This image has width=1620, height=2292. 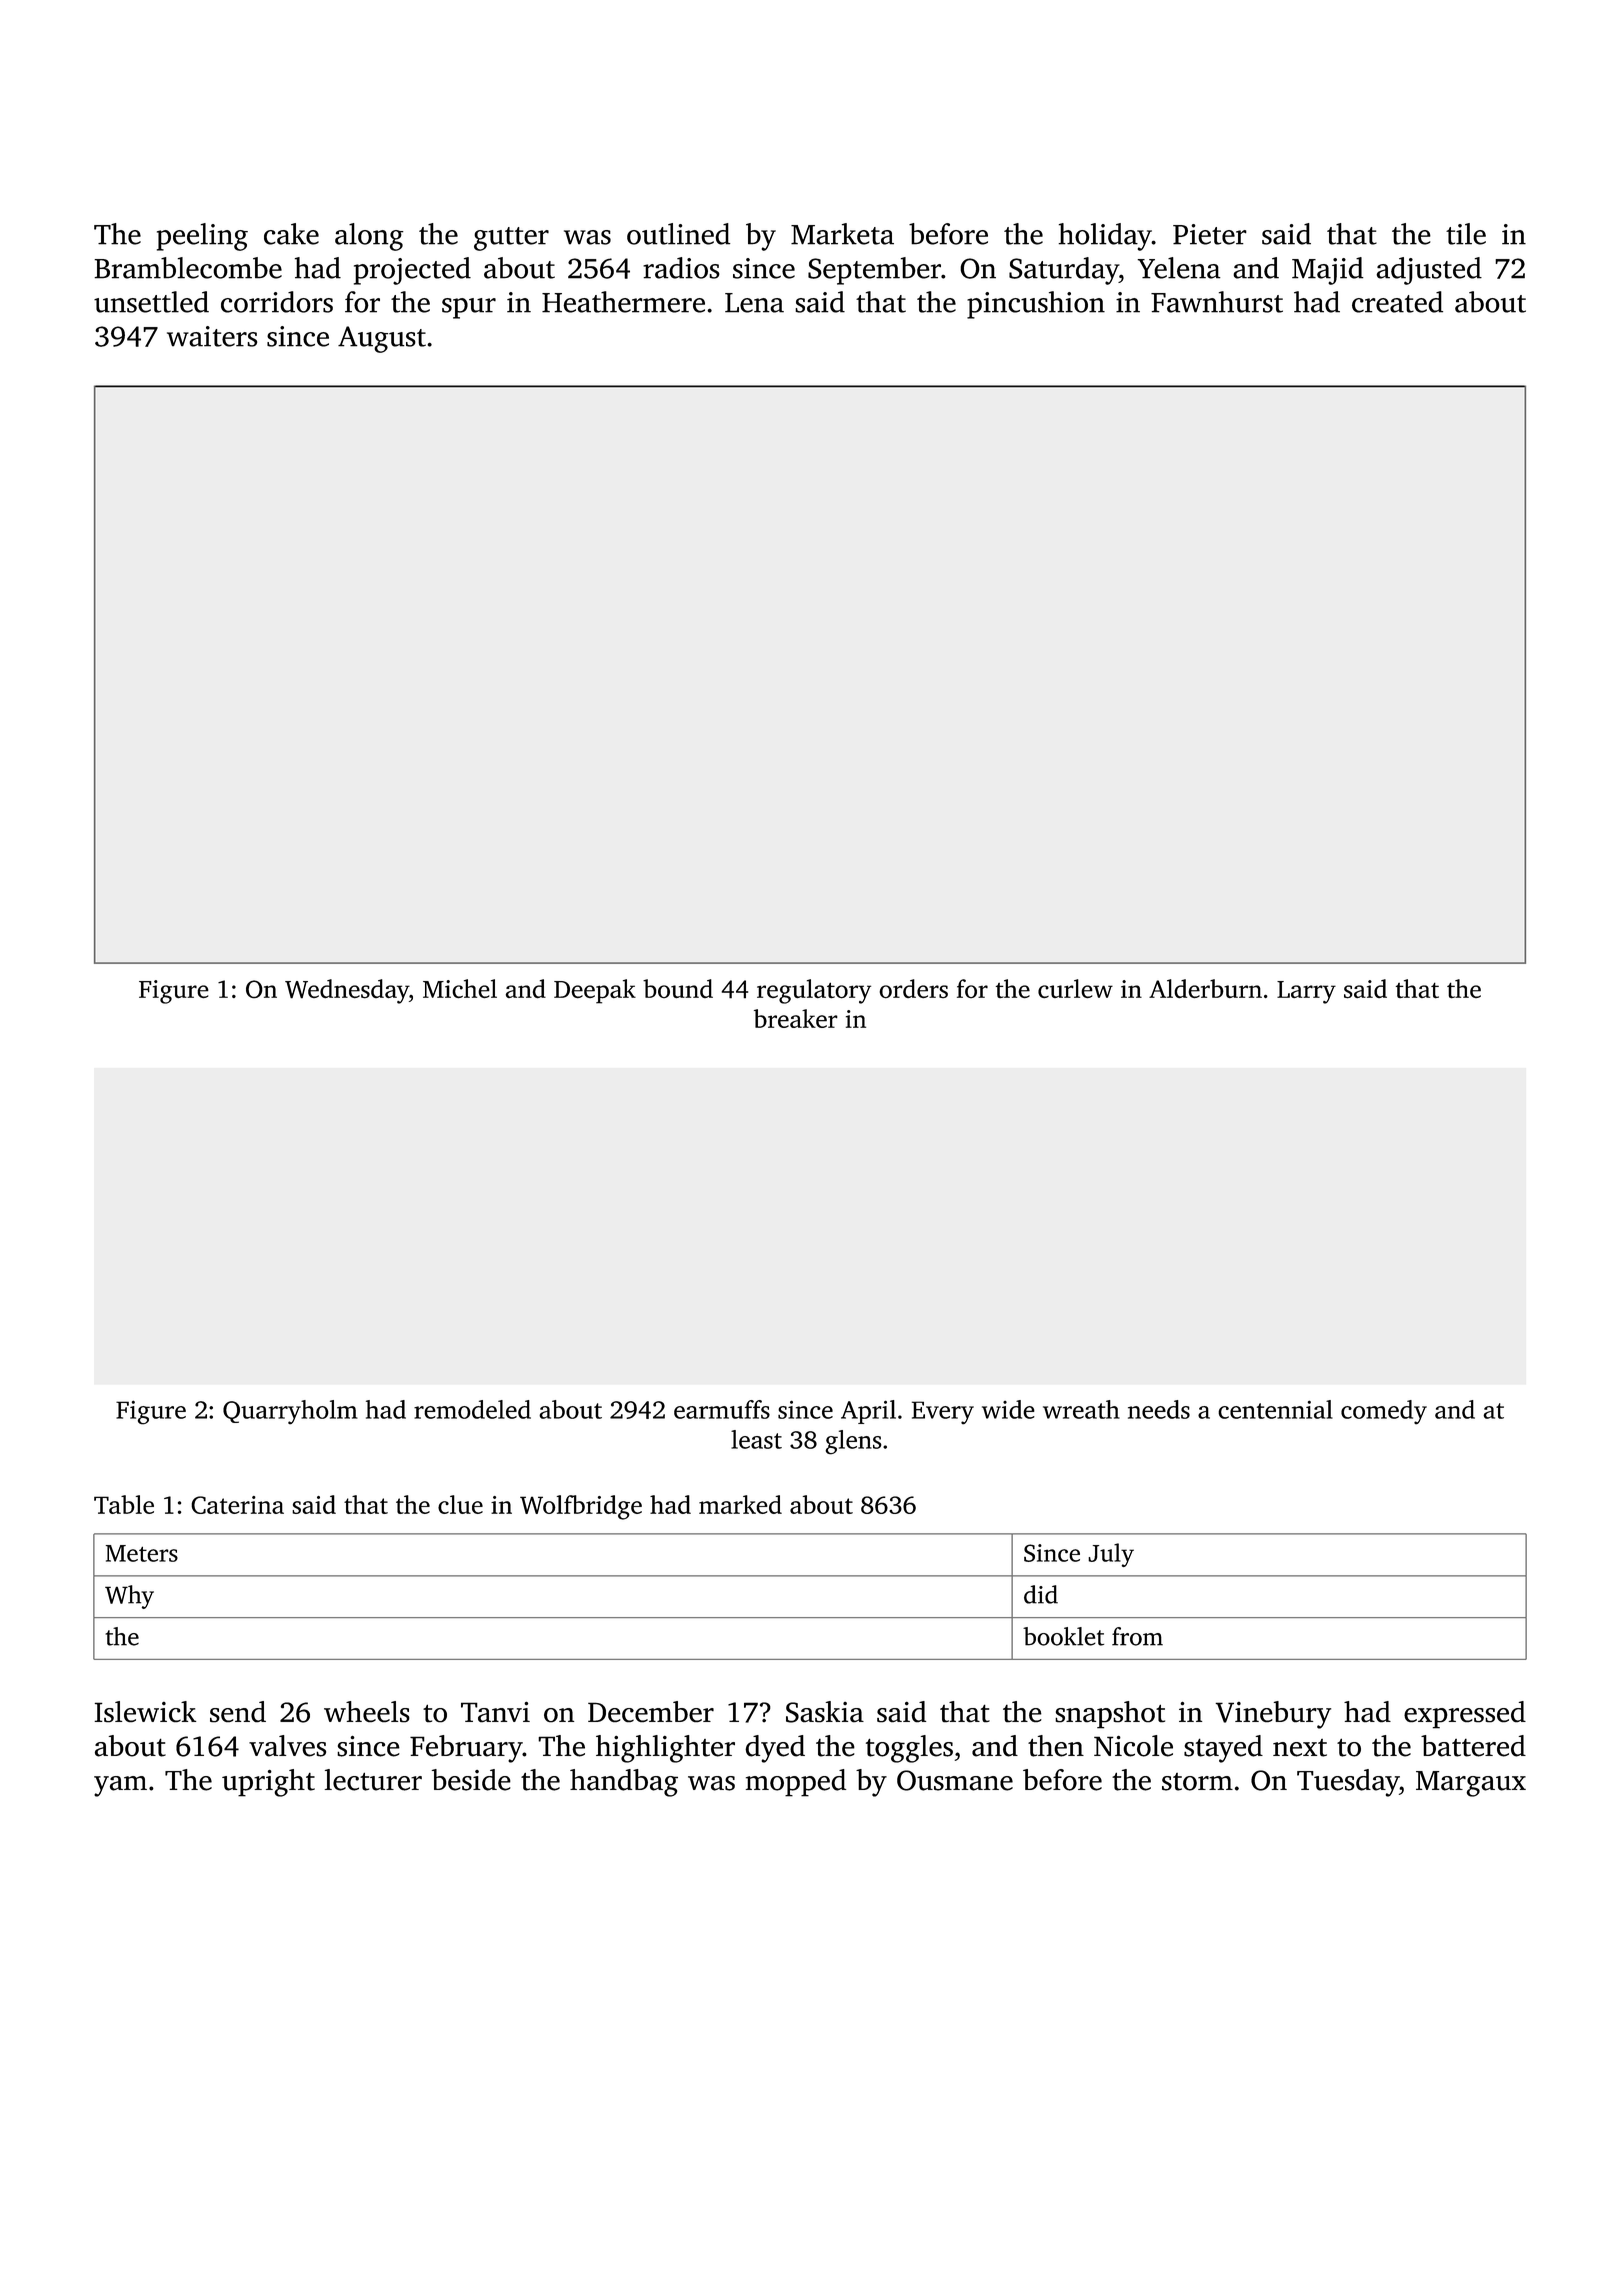 I want to click on lecturer, so click(x=373, y=1780).
